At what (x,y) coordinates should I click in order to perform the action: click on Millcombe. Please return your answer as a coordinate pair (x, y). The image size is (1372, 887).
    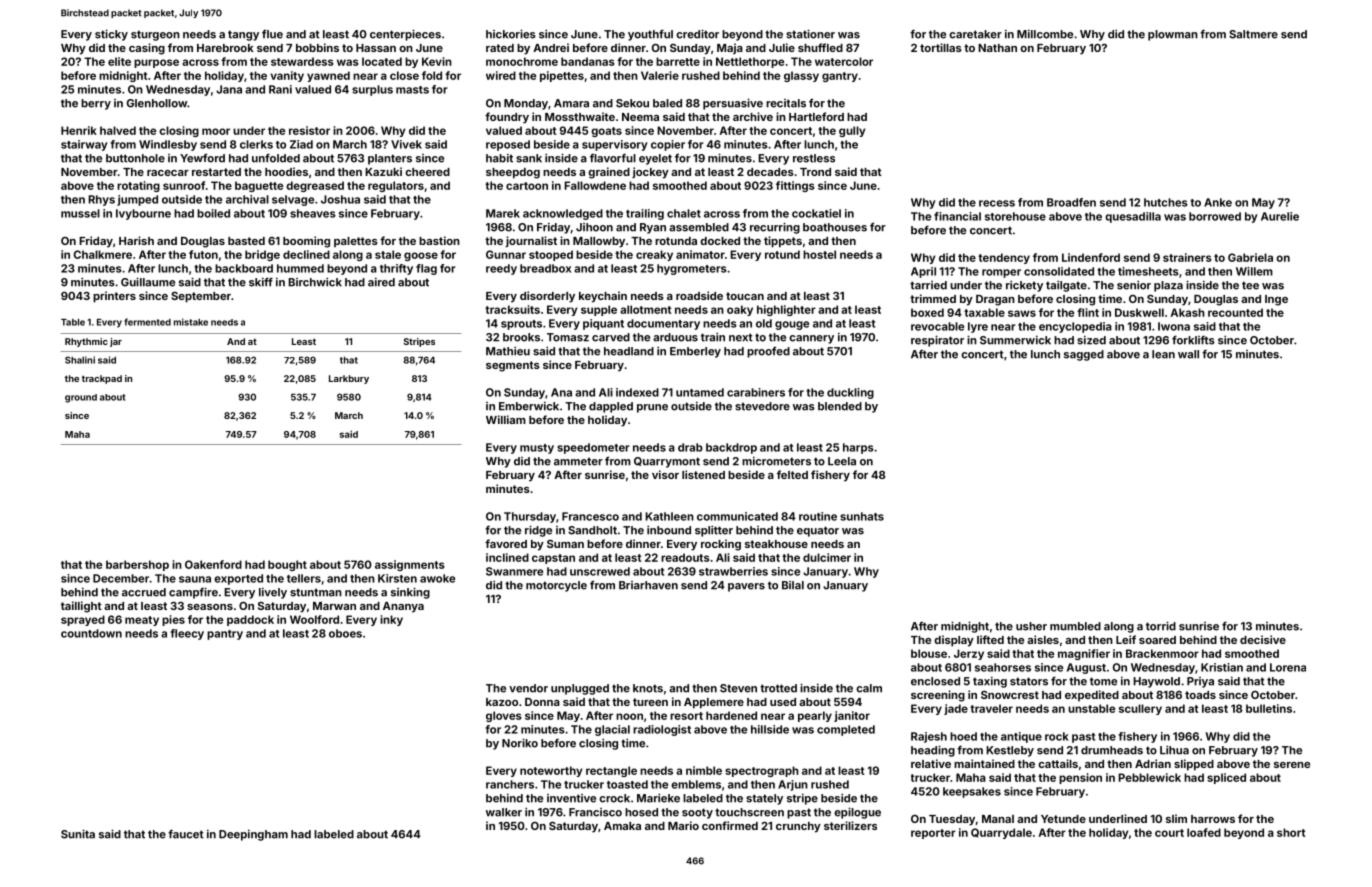
    Looking at the image, I should click on (1045, 34).
